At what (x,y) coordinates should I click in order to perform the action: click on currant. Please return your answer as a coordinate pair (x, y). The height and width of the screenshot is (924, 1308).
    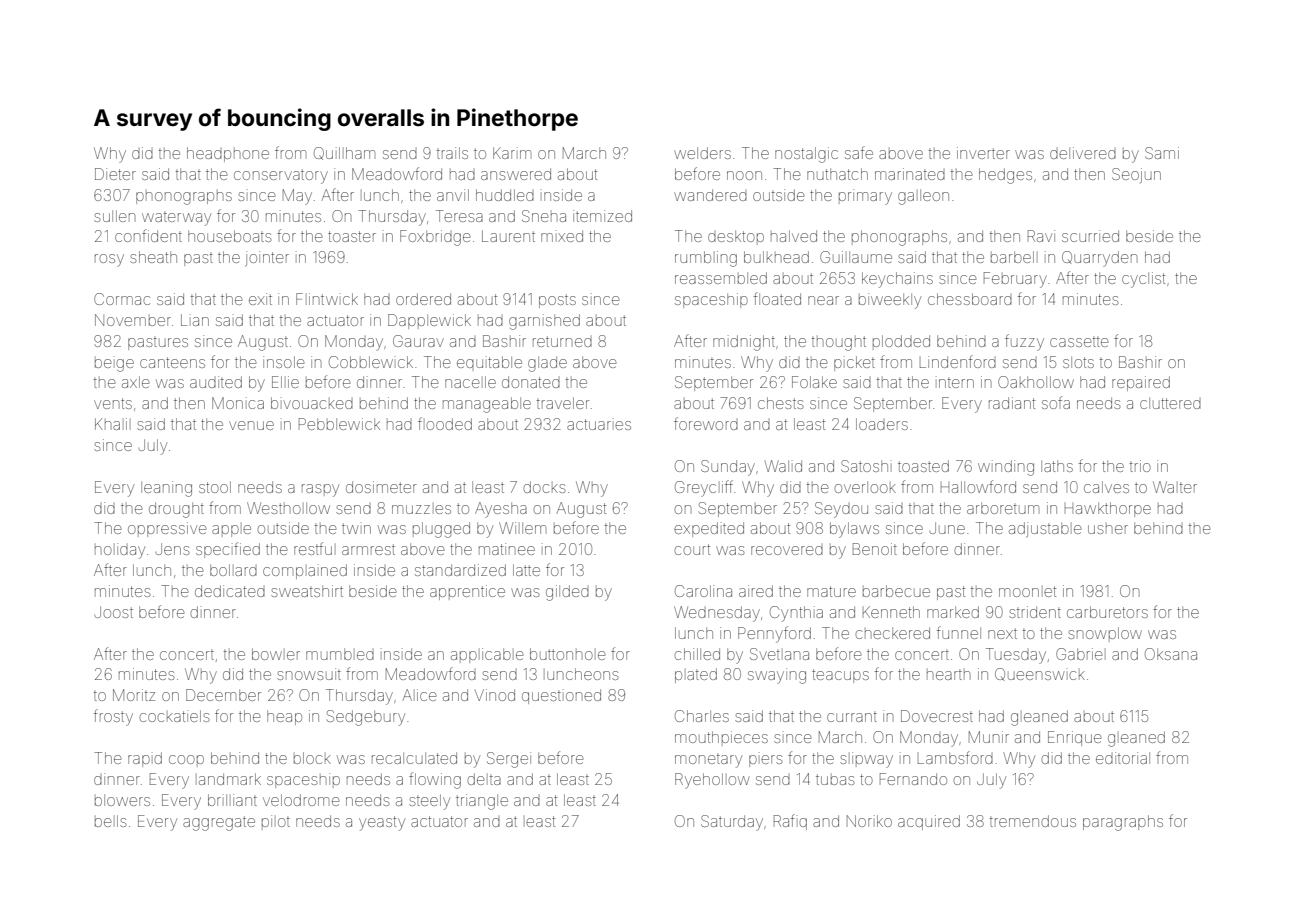
    Looking at the image, I should click on (852, 717).
